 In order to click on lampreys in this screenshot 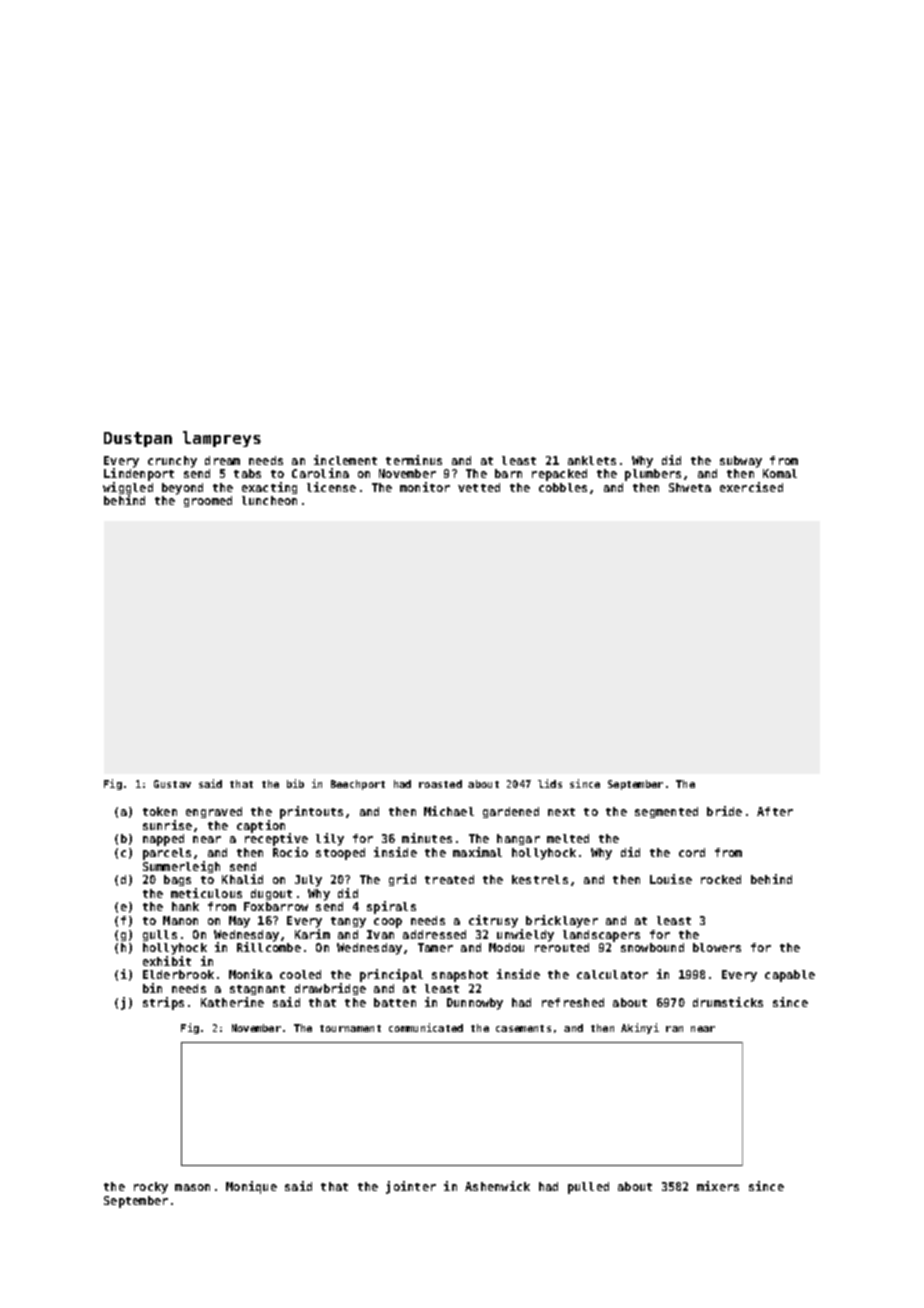, I will do `click(222, 439)`.
